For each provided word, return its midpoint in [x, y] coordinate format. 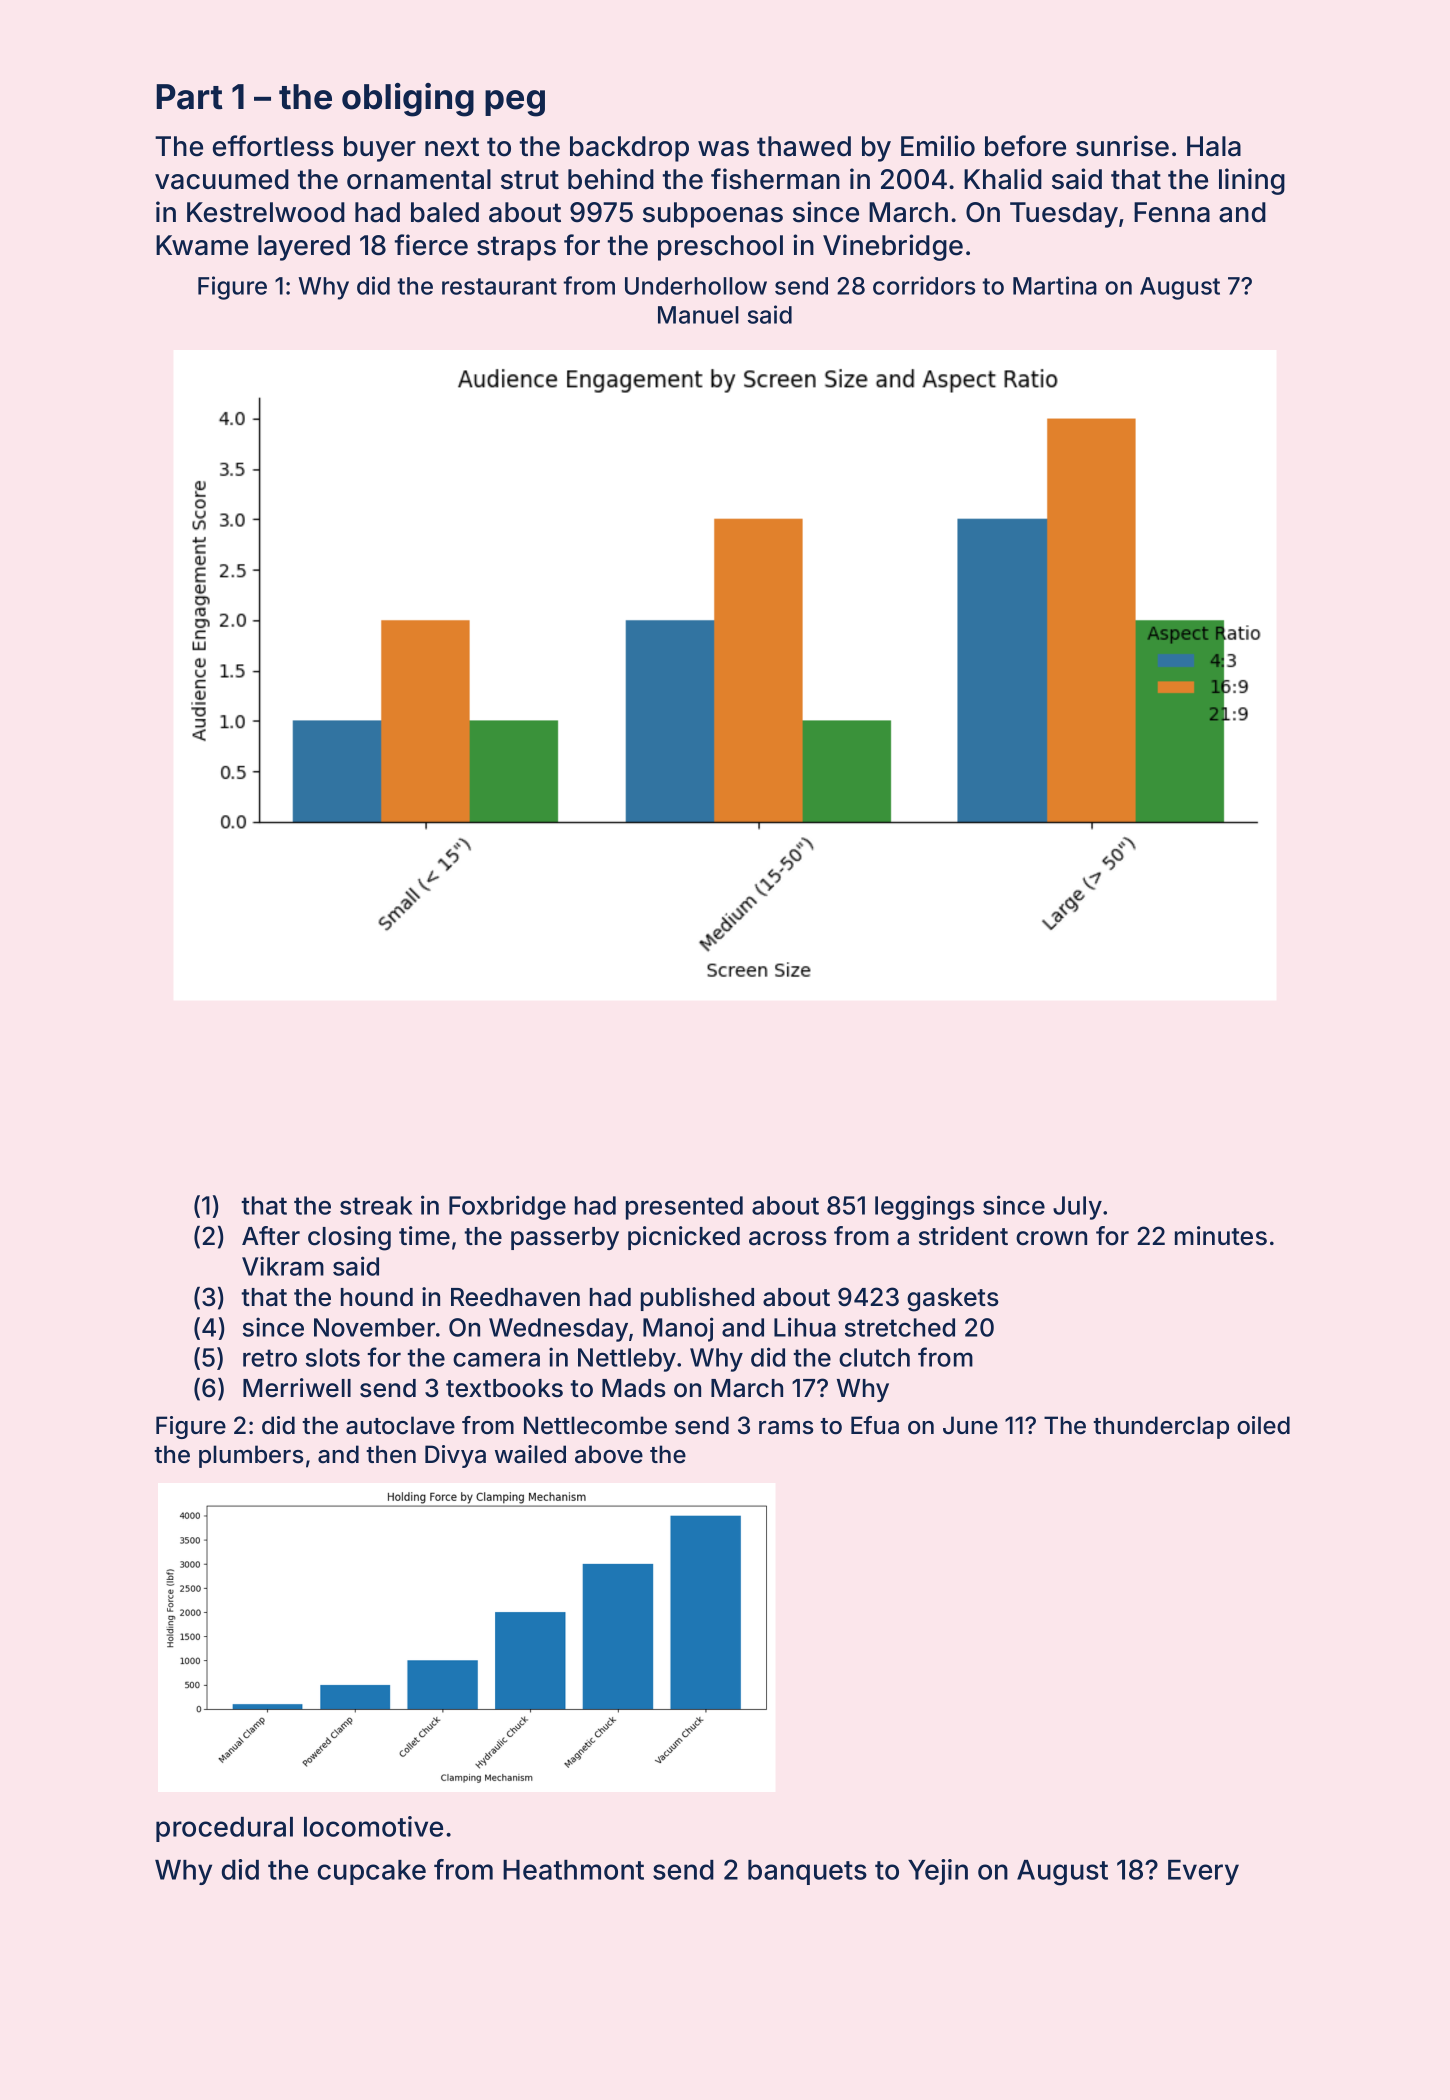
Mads [634, 1388]
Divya [455, 1456]
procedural [224, 1829]
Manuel [698, 315]
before [1025, 146]
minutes [1221, 1236]
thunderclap [1161, 1427]
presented [684, 1208]
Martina [1055, 285]
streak [376, 1205]
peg [515, 103]
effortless [273, 146]
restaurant [499, 286]
